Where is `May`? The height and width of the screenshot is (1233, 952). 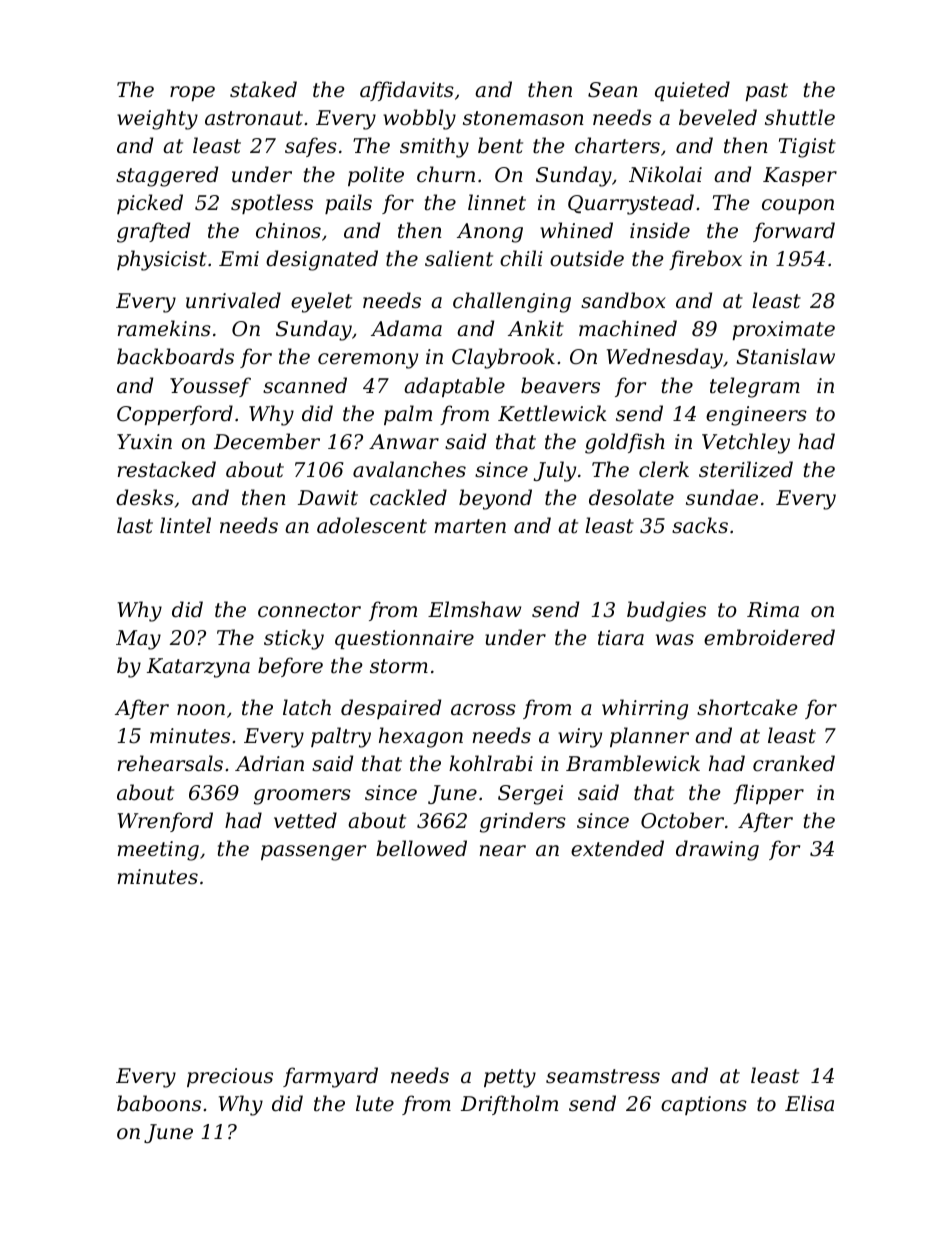 May is located at coordinates (138, 640).
